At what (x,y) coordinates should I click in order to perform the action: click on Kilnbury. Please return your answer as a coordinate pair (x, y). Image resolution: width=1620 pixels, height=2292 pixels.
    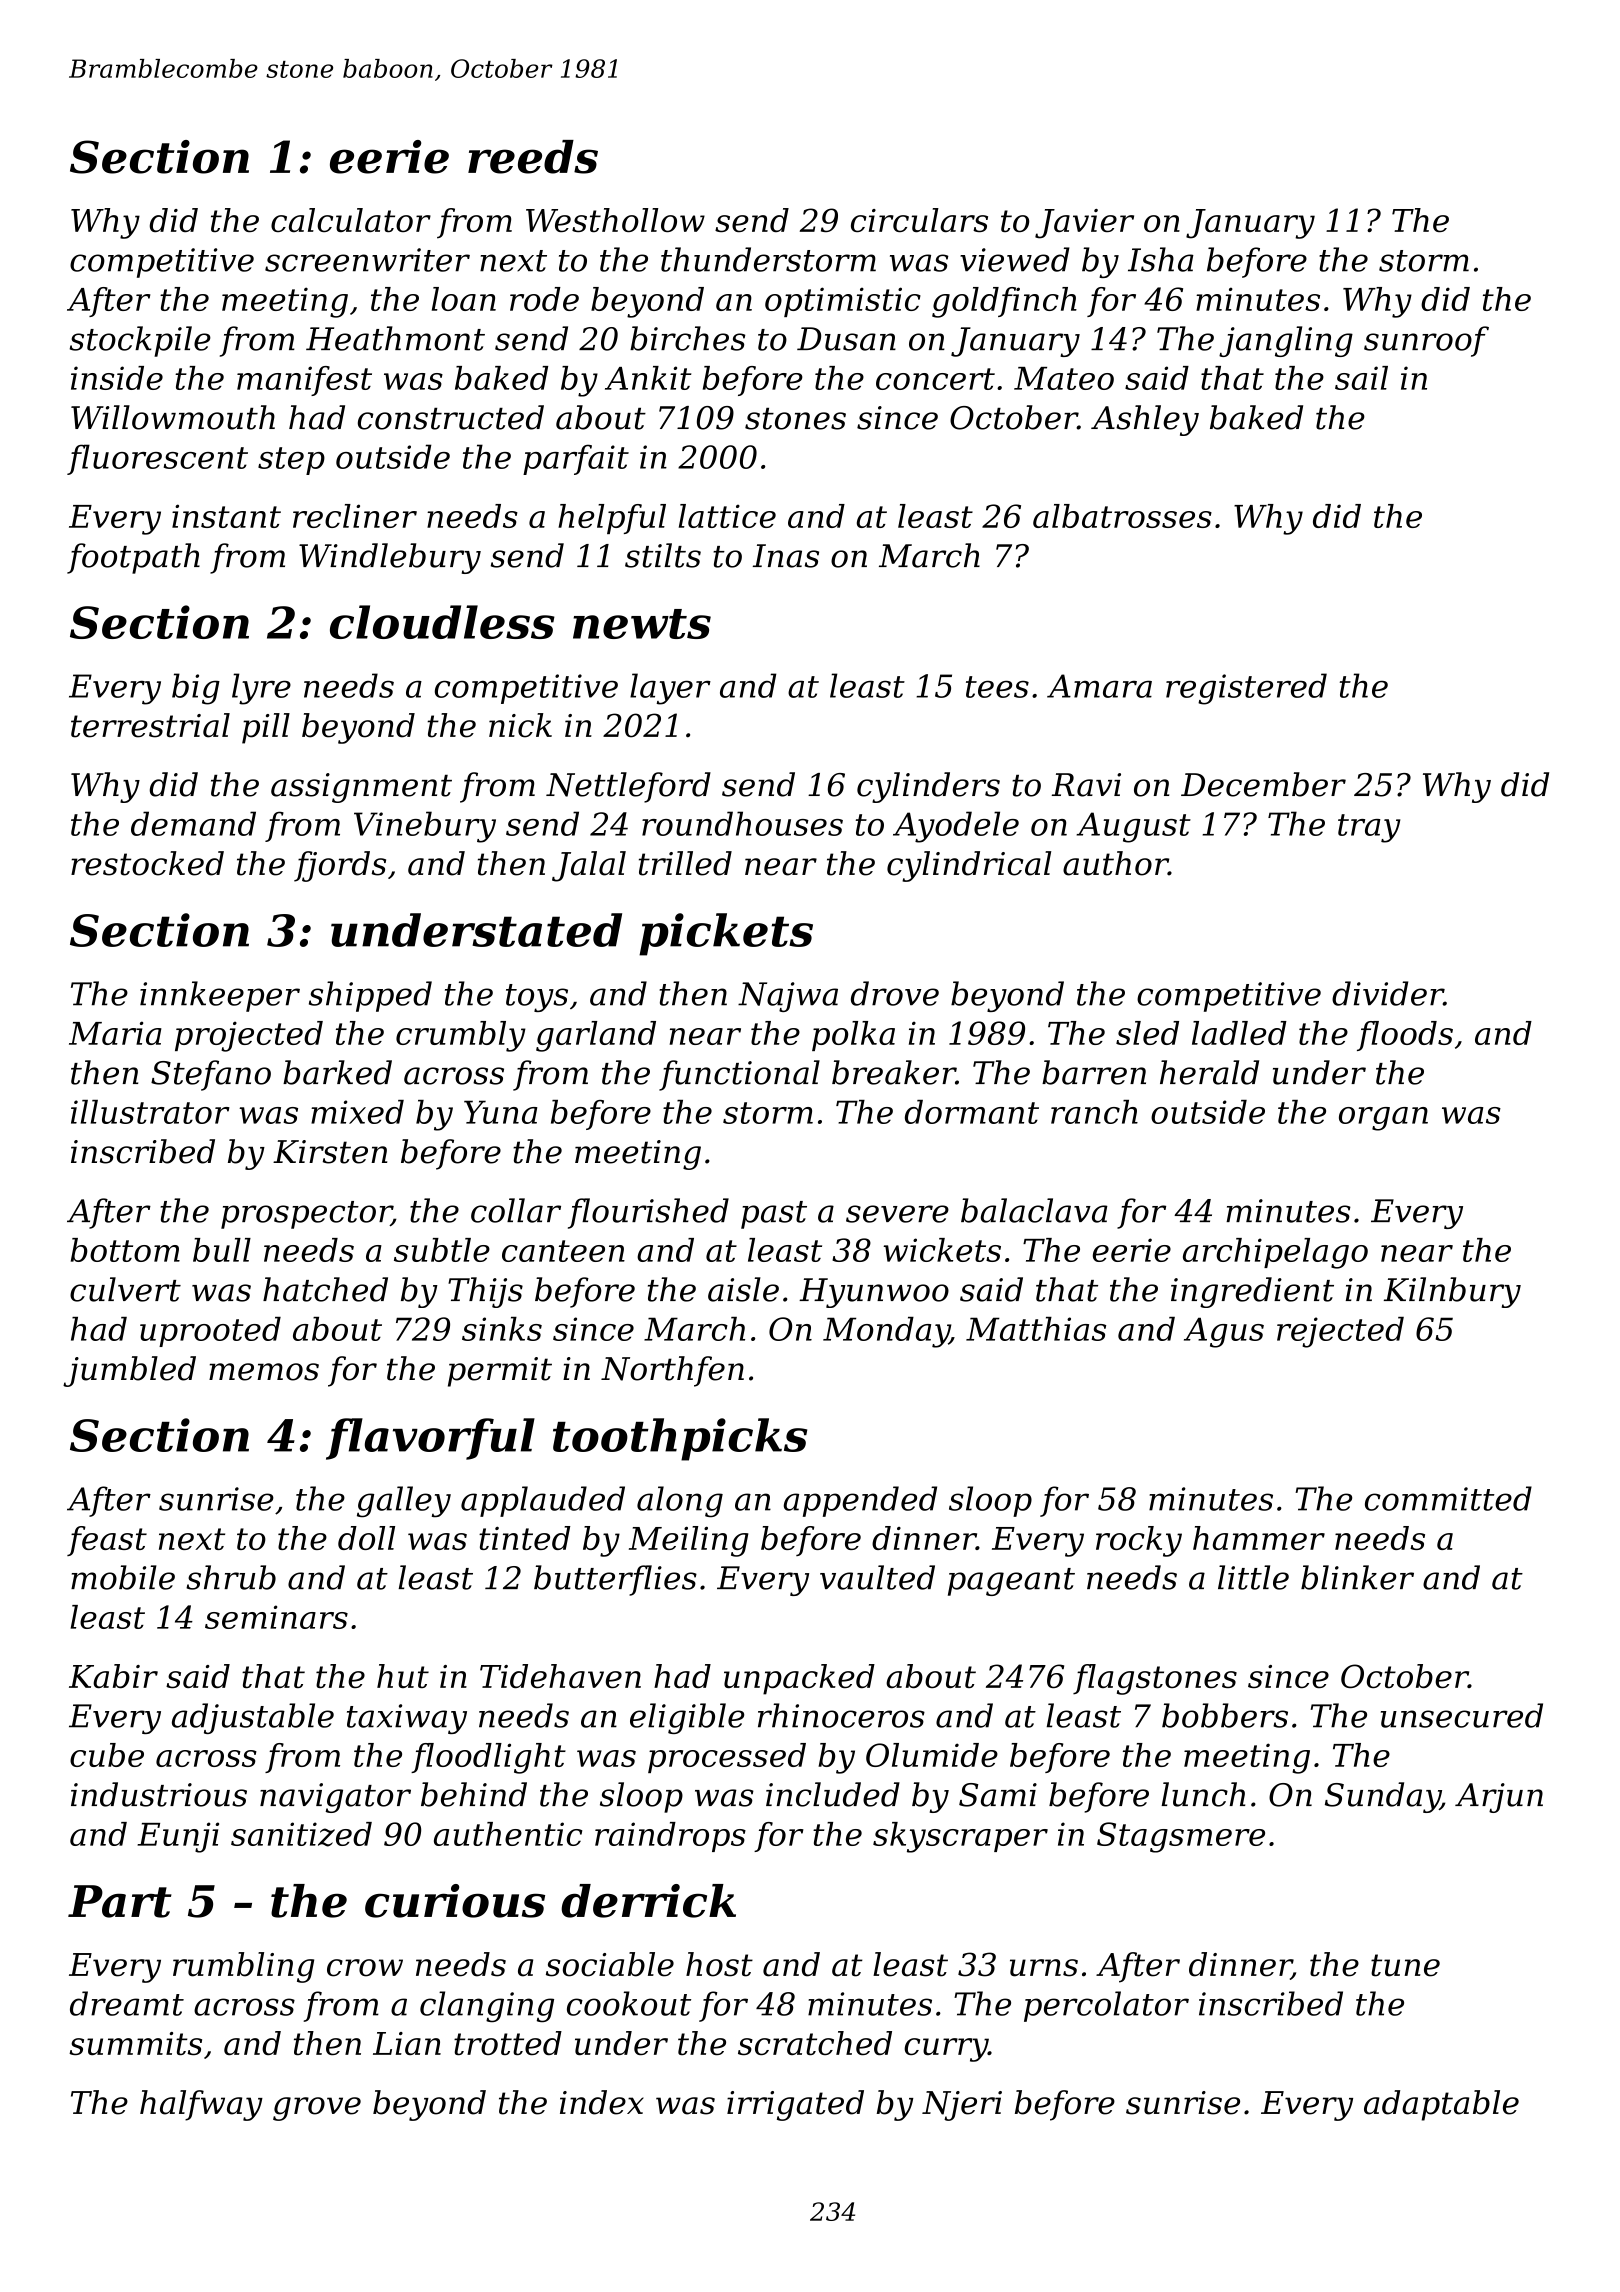
    Looking at the image, I should click on (1452, 1292).
